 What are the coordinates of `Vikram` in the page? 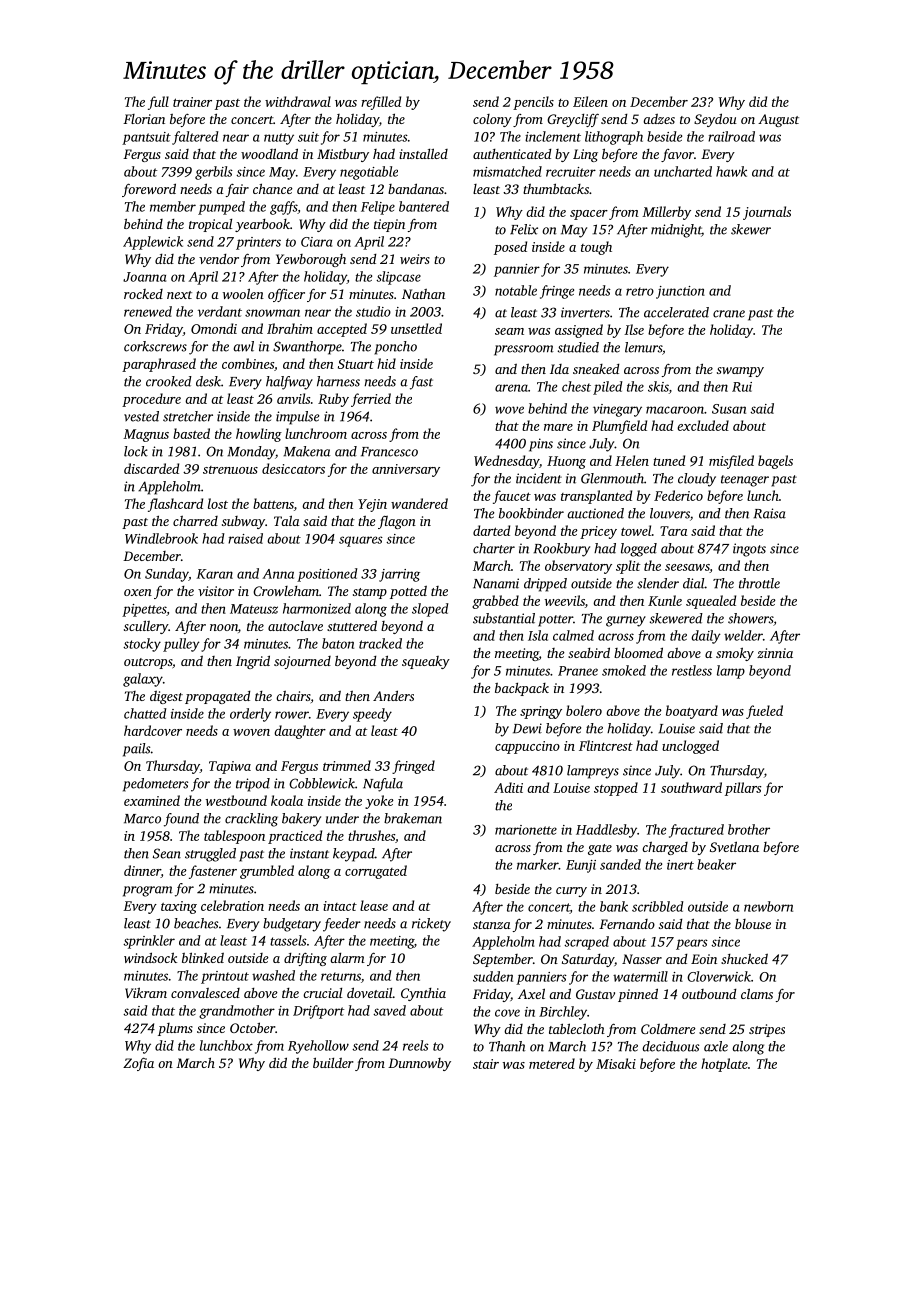 It's located at (146, 992).
